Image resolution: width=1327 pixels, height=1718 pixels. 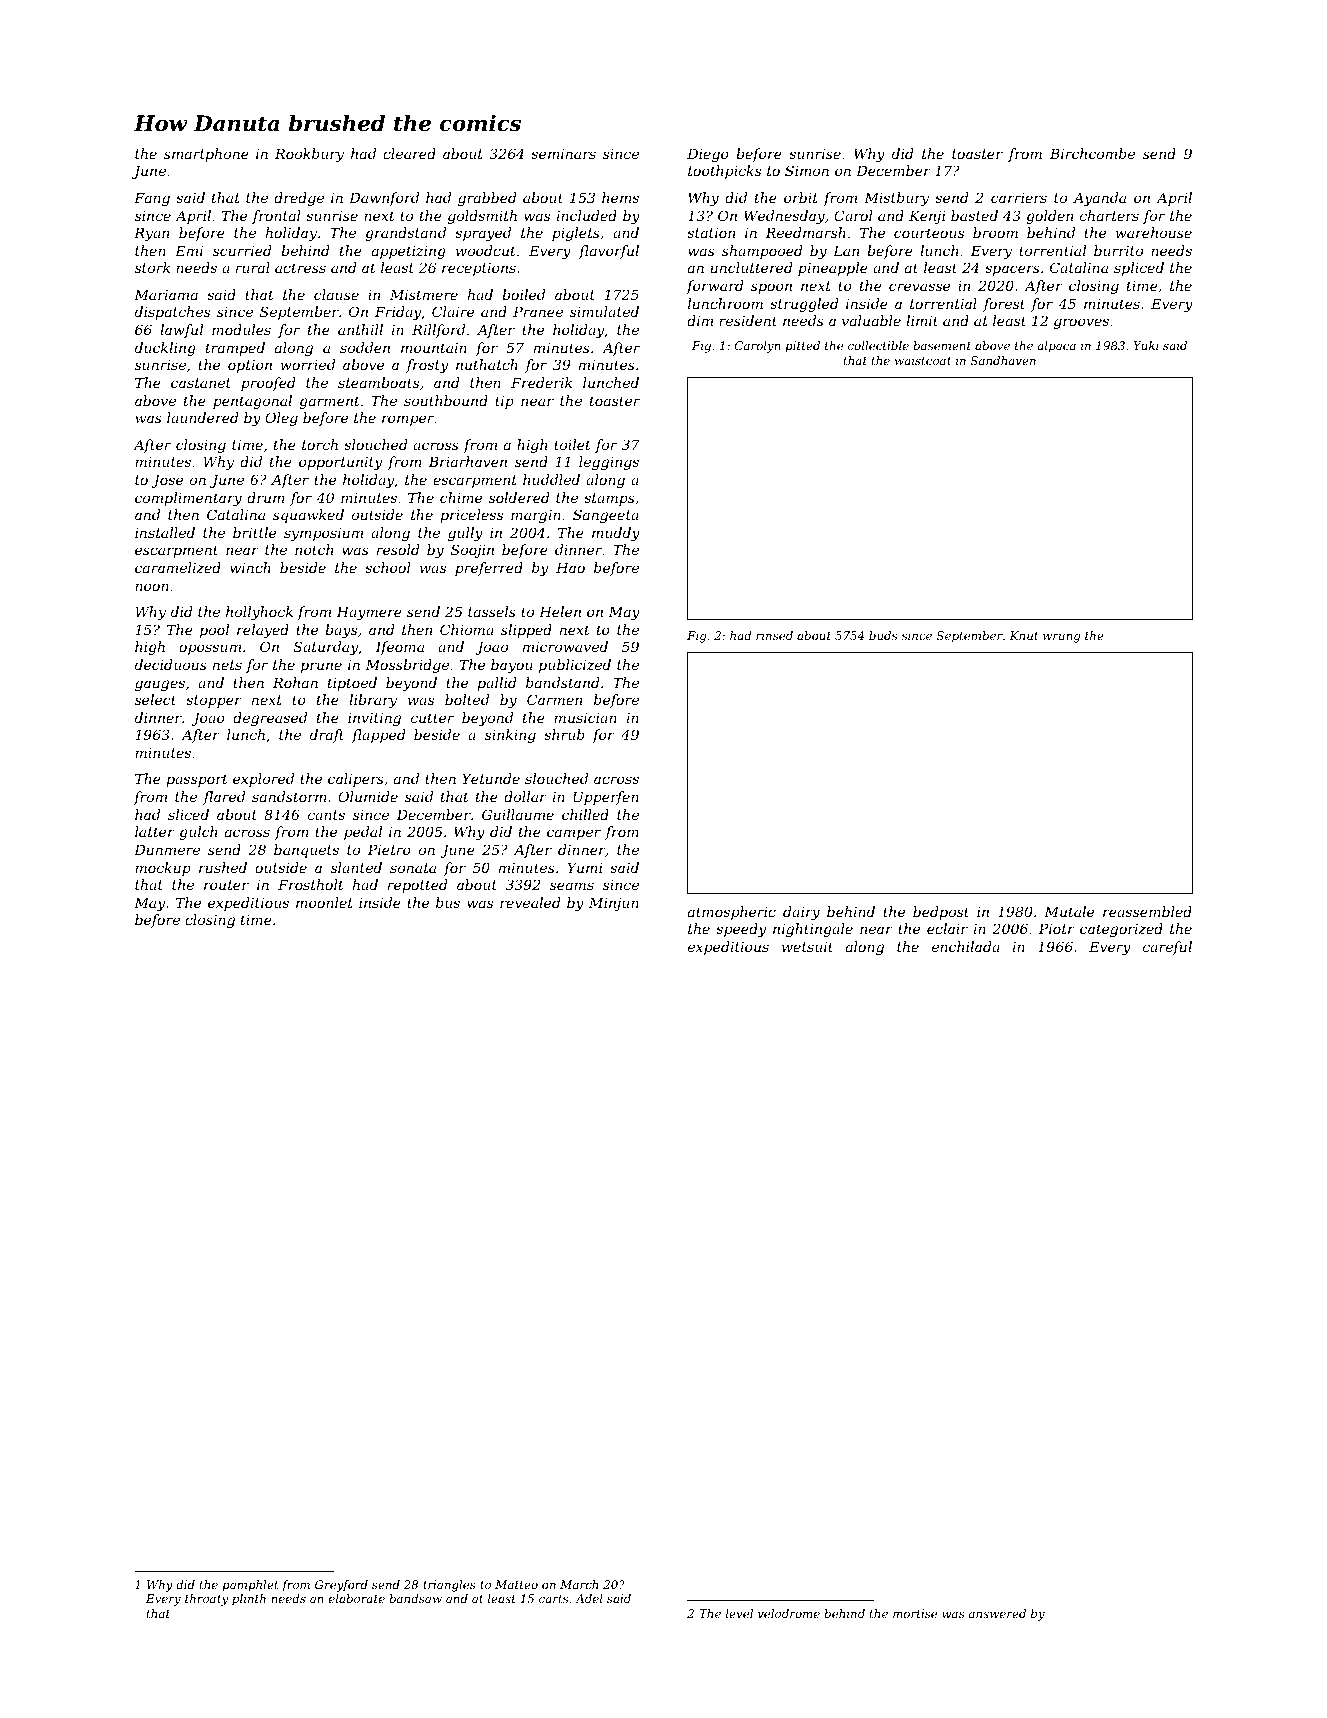 I want to click on answered, so click(x=997, y=1613).
